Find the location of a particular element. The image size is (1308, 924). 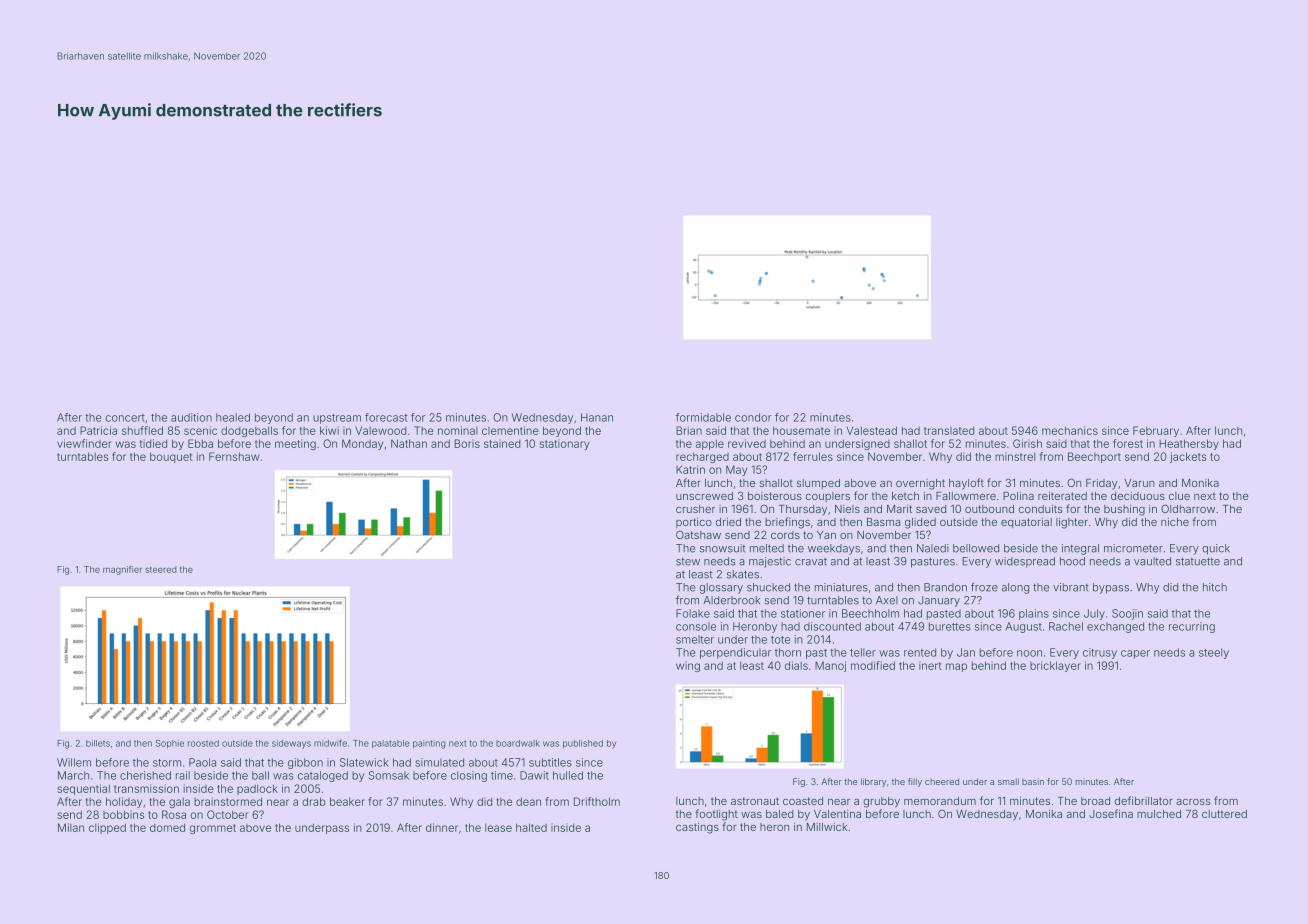

sequential is located at coordinates (83, 789).
